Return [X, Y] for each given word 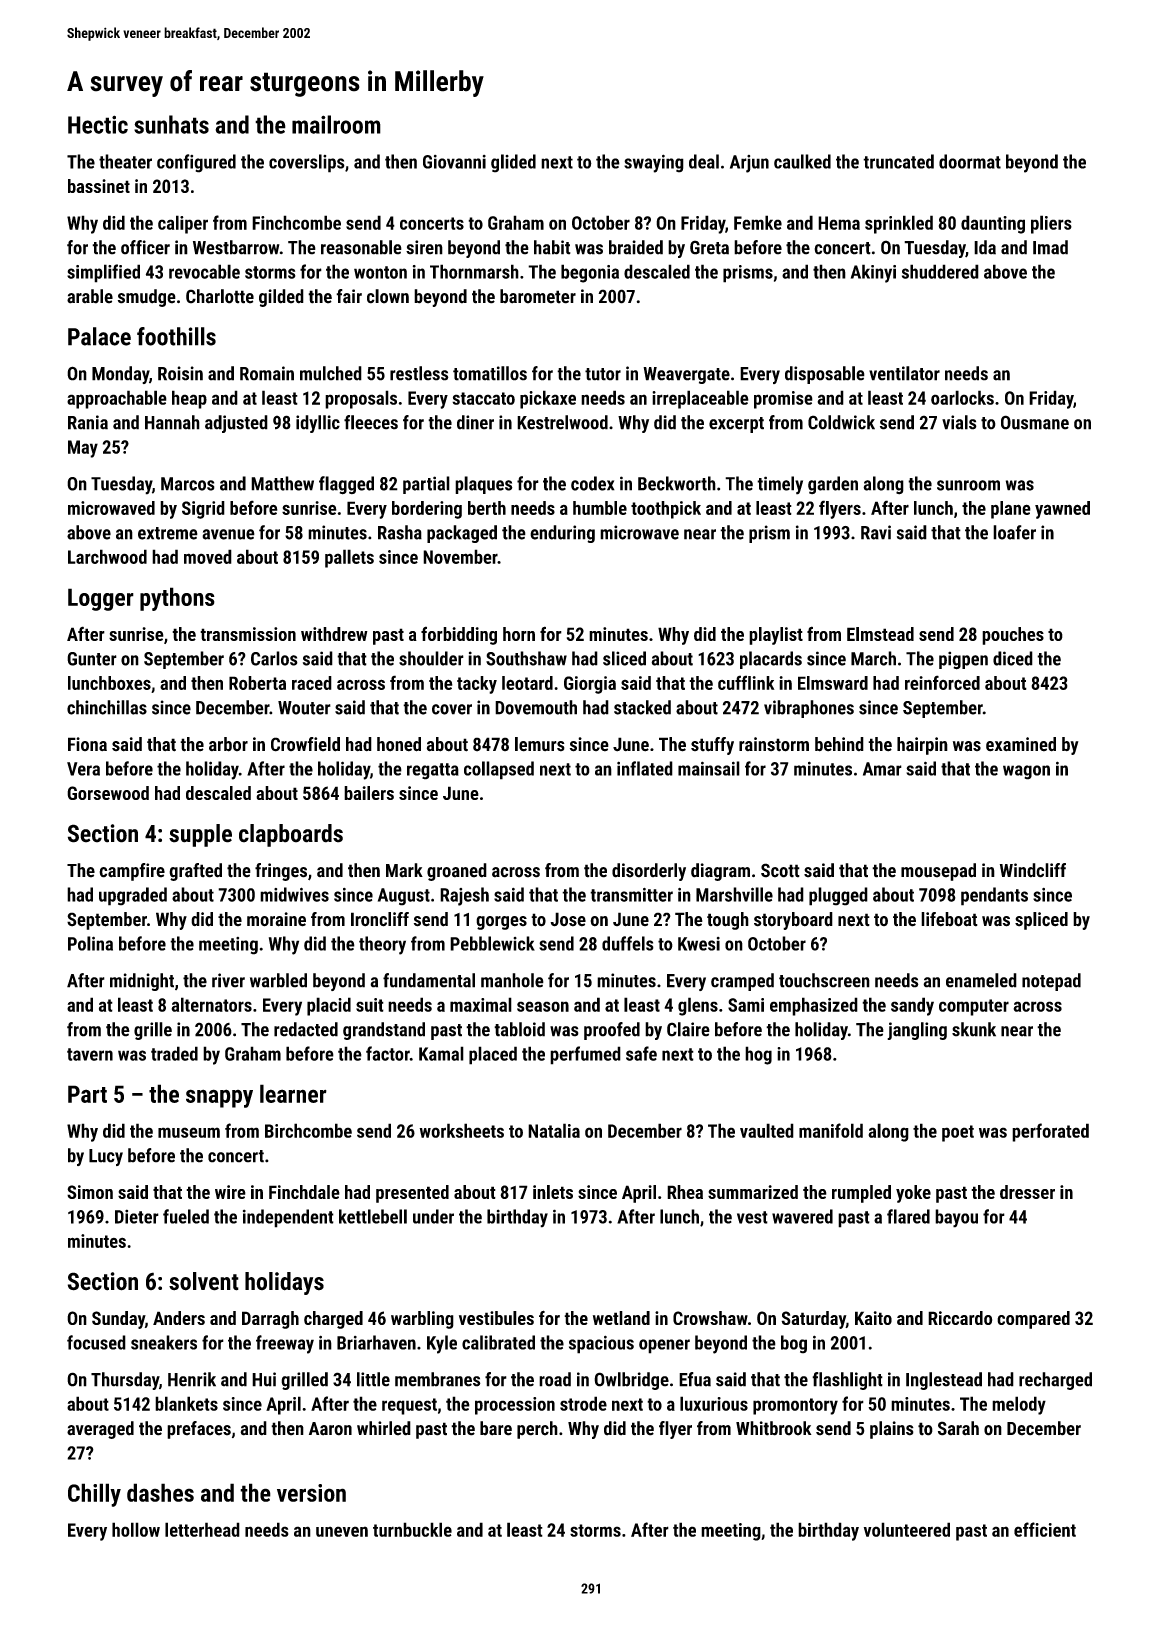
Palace [99, 336]
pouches [1013, 636]
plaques [484, 485]
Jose [568, 919]
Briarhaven [376, 1342]
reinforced [942, 682]
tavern [90, 1054]
